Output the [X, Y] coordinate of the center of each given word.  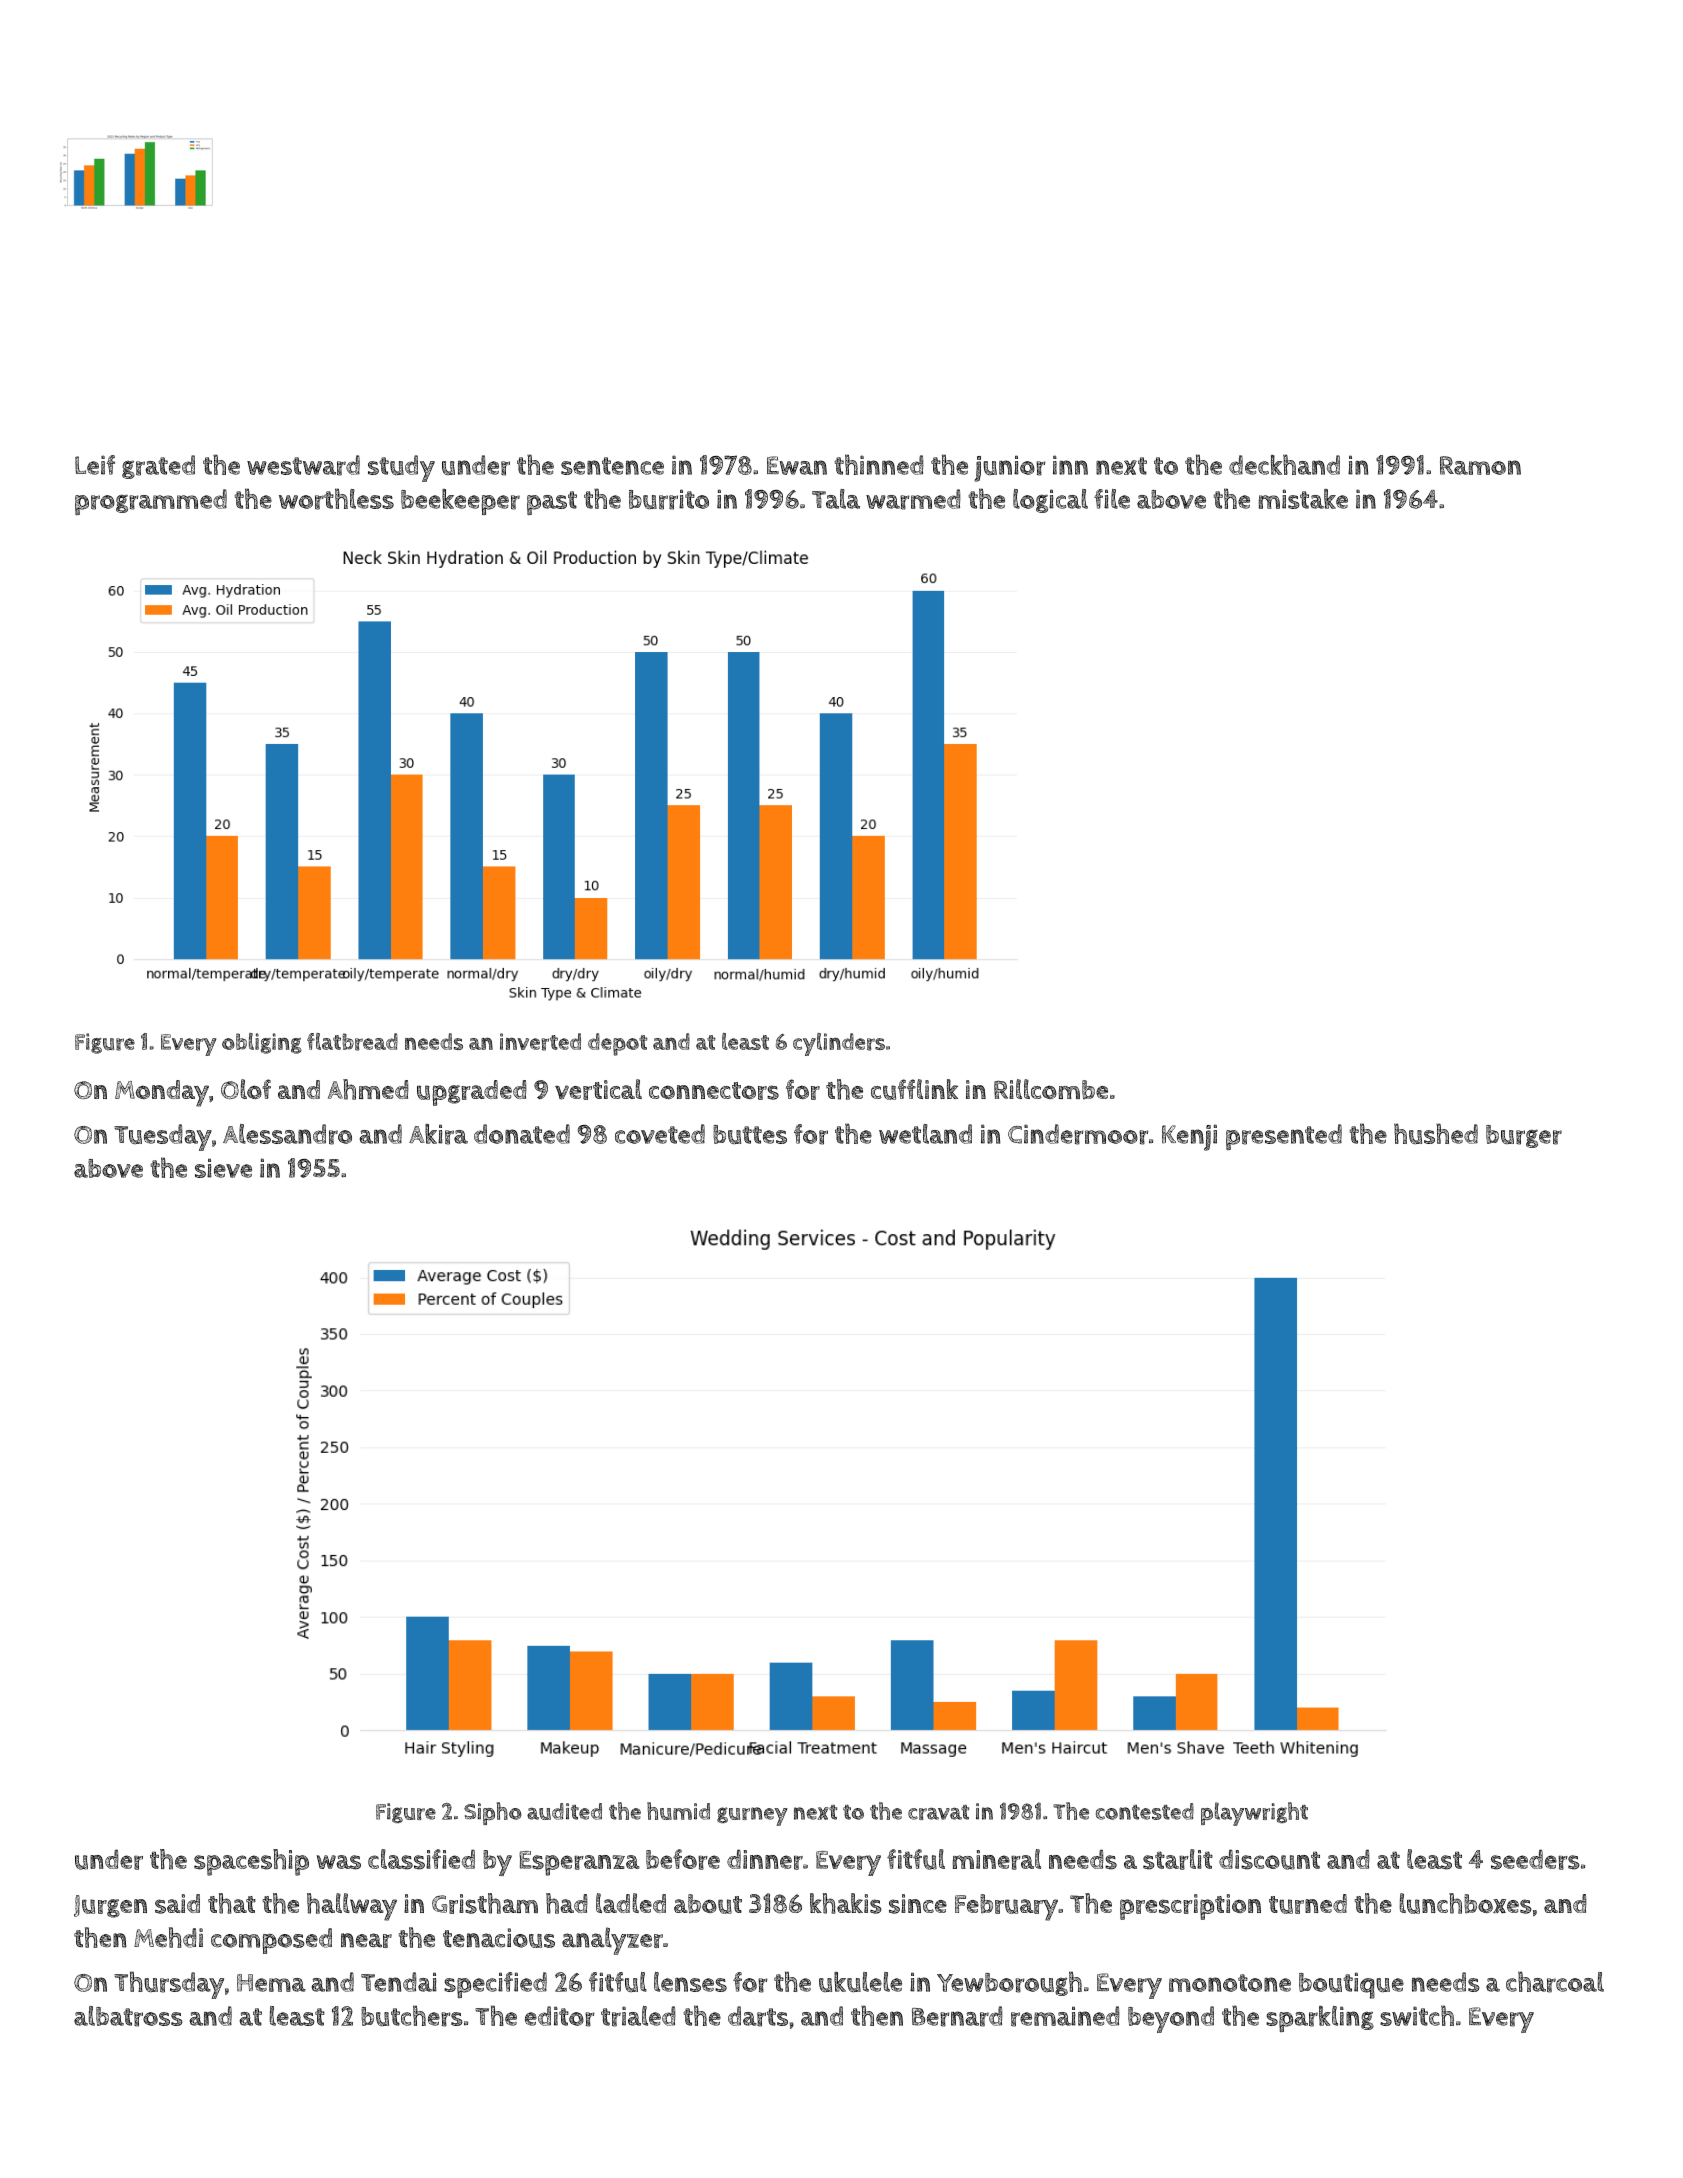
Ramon [1480, 465]
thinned [879, 464]
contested [1145, 1811]
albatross [128, 2016]
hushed [1436, 1133]
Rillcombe [1051, 1089]
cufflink [914, 1089]
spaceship [251, 1862]
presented [1284, 1137]
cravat [938, 1812]
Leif [95, 465]
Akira [438, 1134]
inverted [540, 1042]
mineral [997, 1859]
